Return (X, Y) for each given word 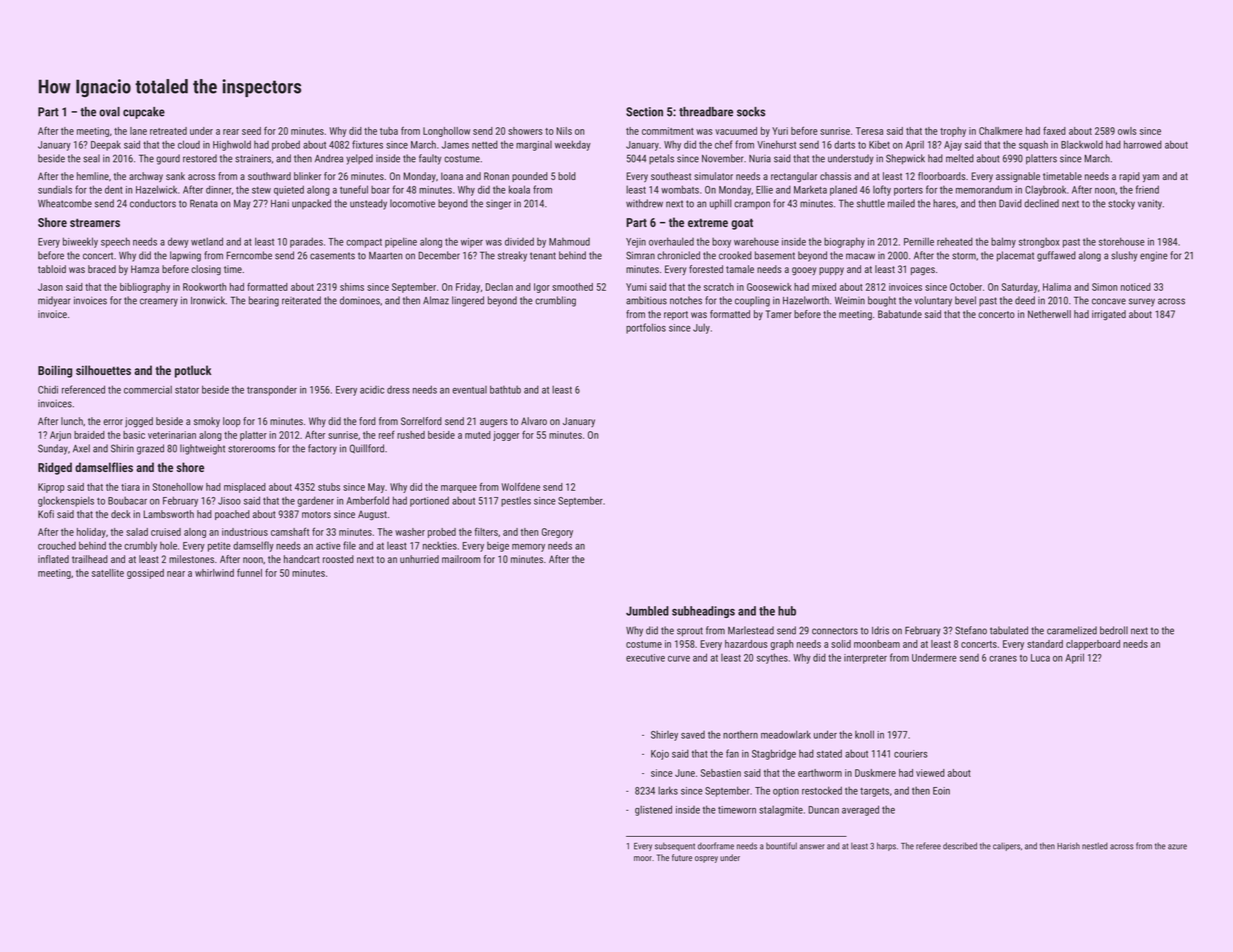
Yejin (636, 243)
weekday (573, 145)
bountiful (781, 846)
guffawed (1056, 256)
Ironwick (208, 300)
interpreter (865, 659)
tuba (389, 131)
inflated (53, 559)
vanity (1150, 204)
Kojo (660, 755)
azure (1177, 847)
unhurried (419, 559)
